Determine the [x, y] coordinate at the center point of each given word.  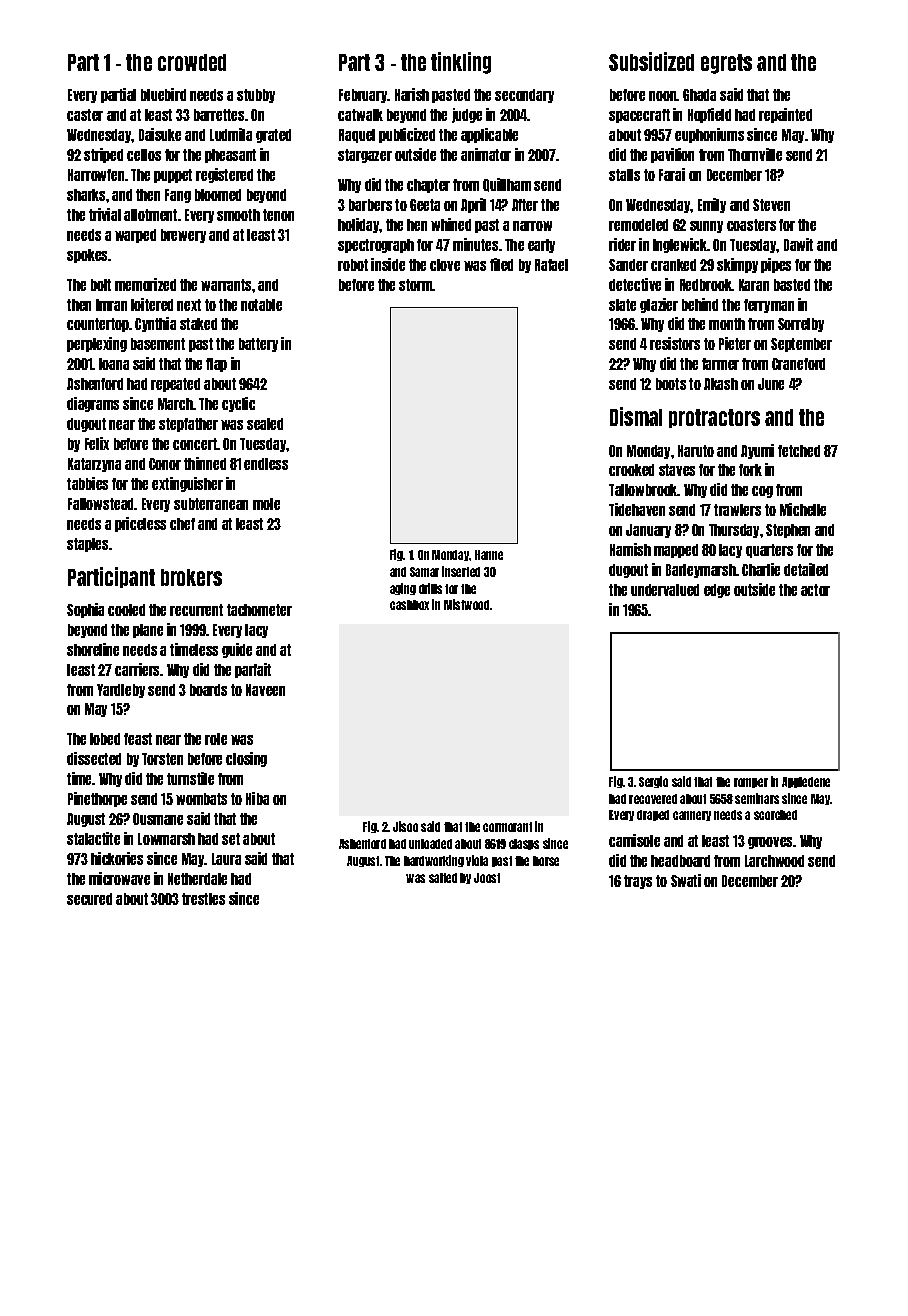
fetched [799, 451]
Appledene [806, 782]
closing [246, 759]
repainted [785, 115]
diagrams [93, 404]
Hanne [489, 555]
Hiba [257, 798]
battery [258, 345]
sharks [86, 195]
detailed [806, 569]
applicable [489, 135]
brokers [191, 577]
